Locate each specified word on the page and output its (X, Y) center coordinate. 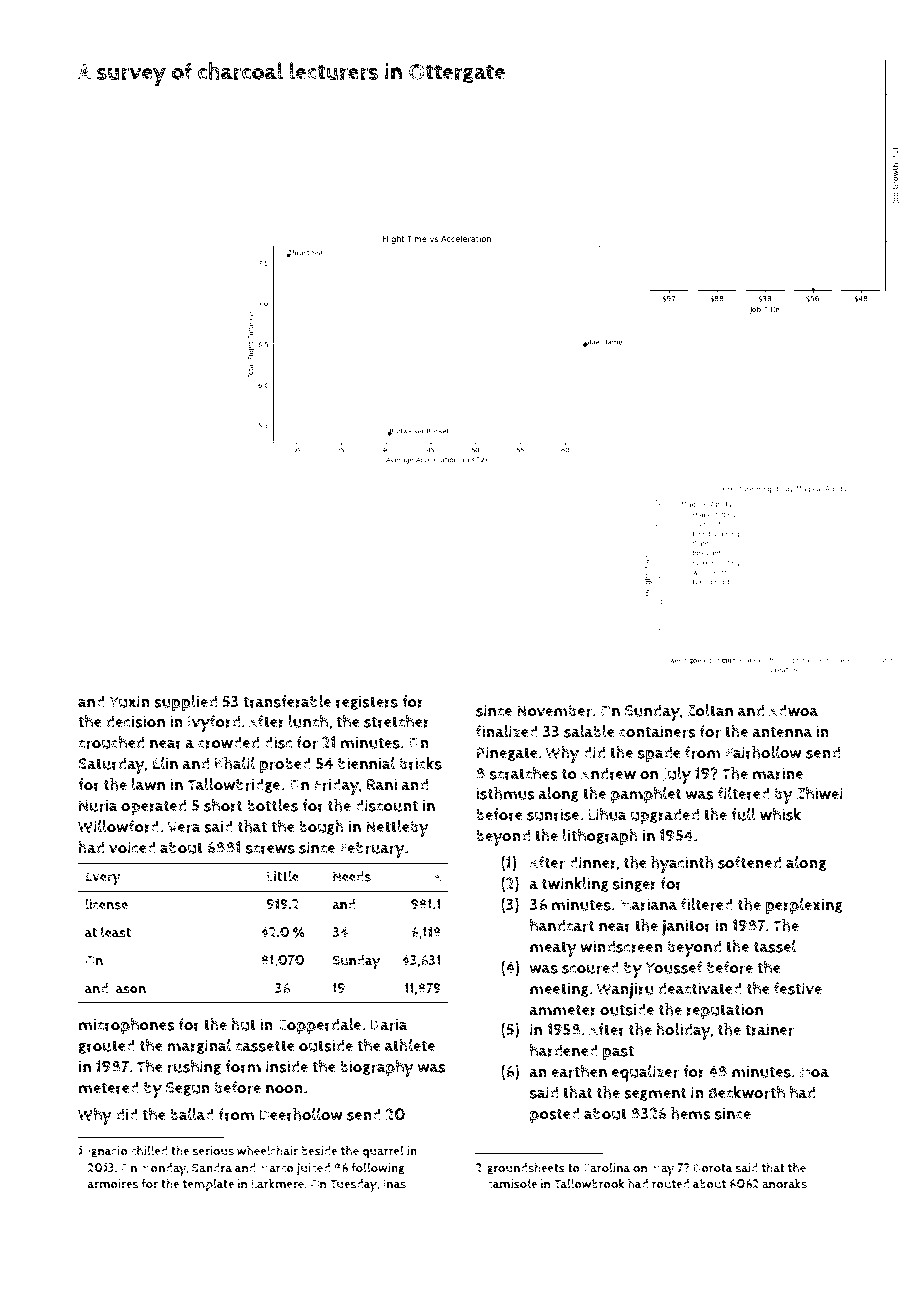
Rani (382, 784)
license (106, 904)
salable (589, 731)
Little (283, 876)
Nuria (98, 805)
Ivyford (214, 723)
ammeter (562, 1010)
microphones (127, 1026)
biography (377, 1068)
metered (109, 1087)
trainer (769, 1029)
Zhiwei (820, 793)
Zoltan (710, 710)
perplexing (804, 906)
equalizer (645, 1073)
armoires (112, 1184)
